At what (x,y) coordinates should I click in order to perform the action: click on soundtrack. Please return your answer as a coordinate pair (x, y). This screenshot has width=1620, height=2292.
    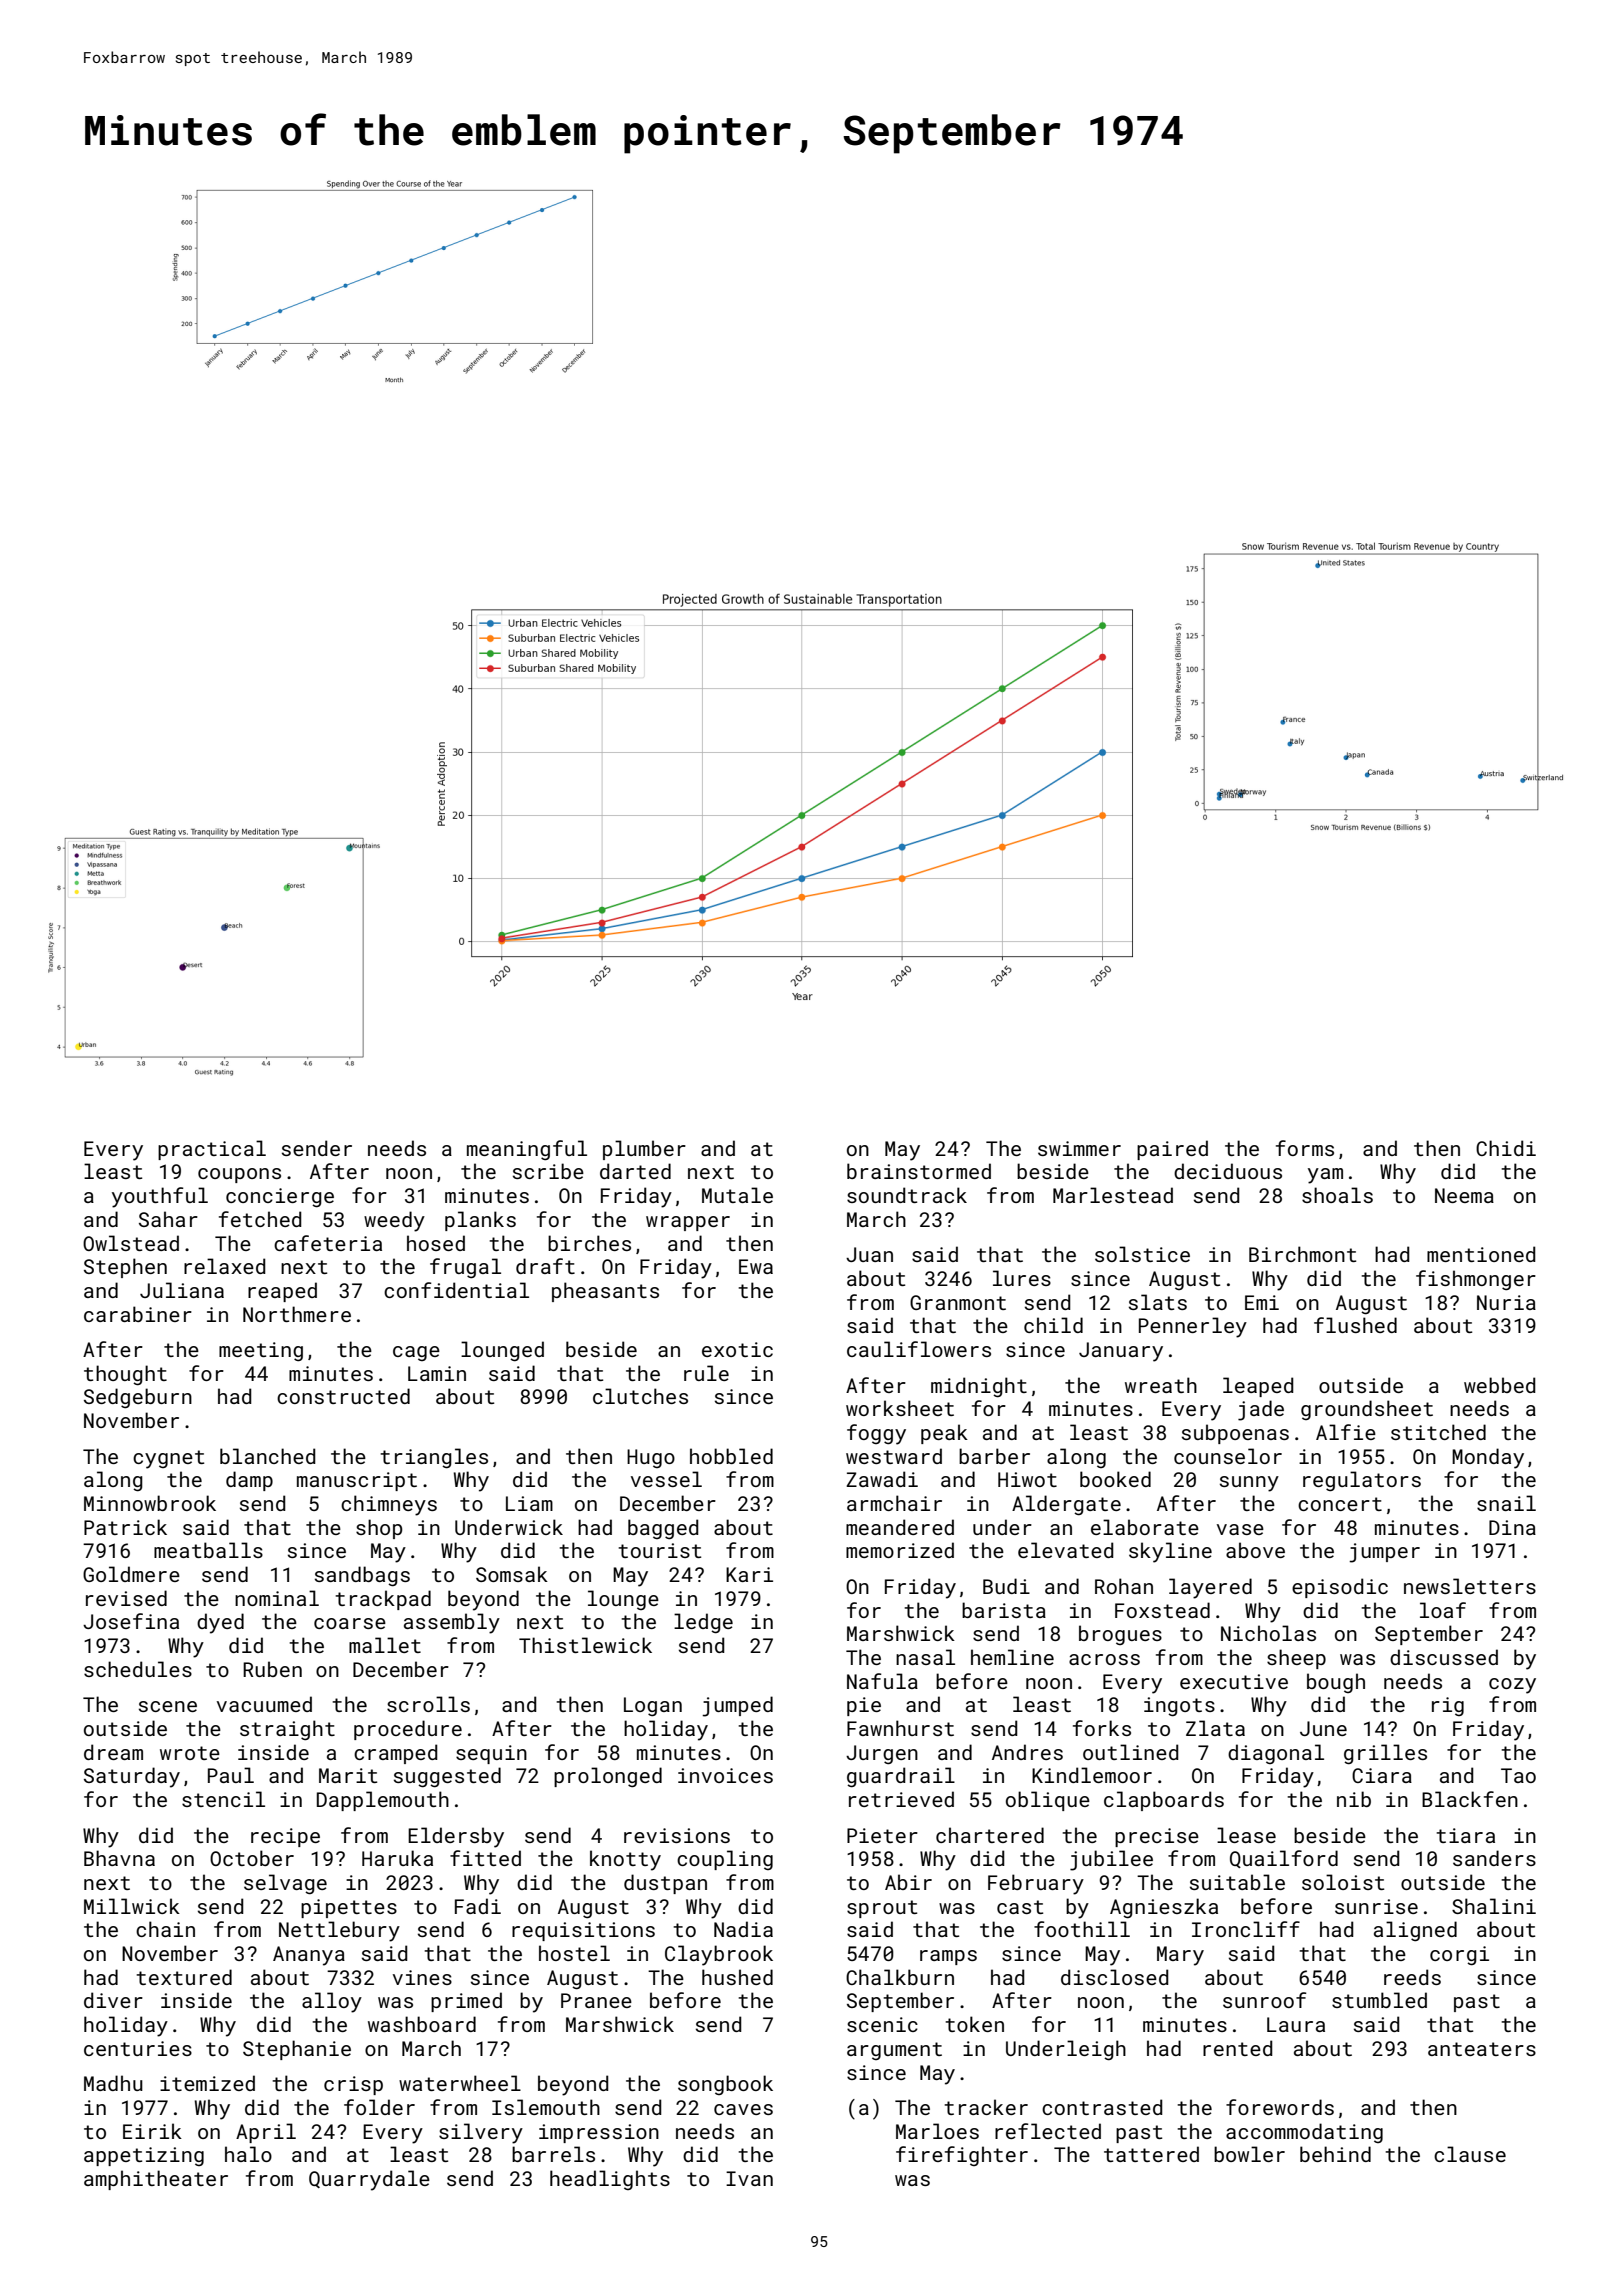
    Looking at the image, I should click on (907, 1195).
